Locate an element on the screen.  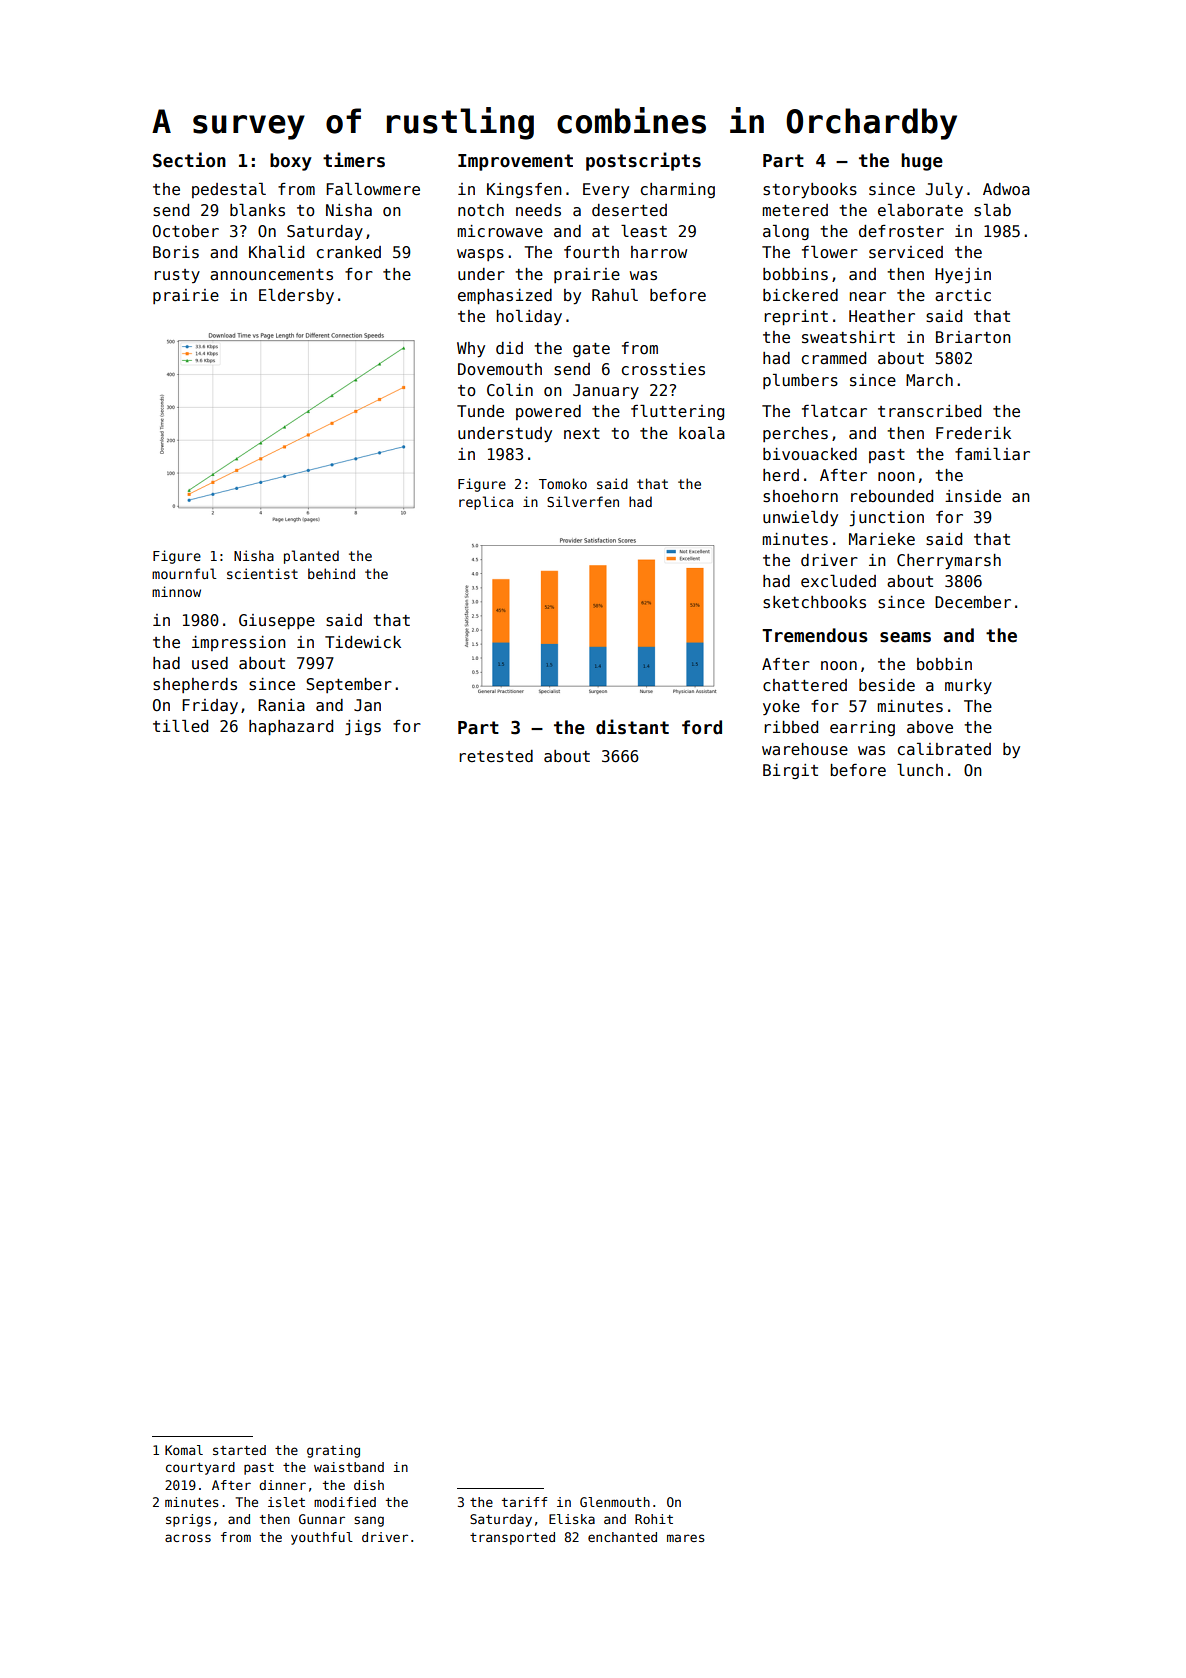
Adwoa is located at coordinates (1006, 189).
